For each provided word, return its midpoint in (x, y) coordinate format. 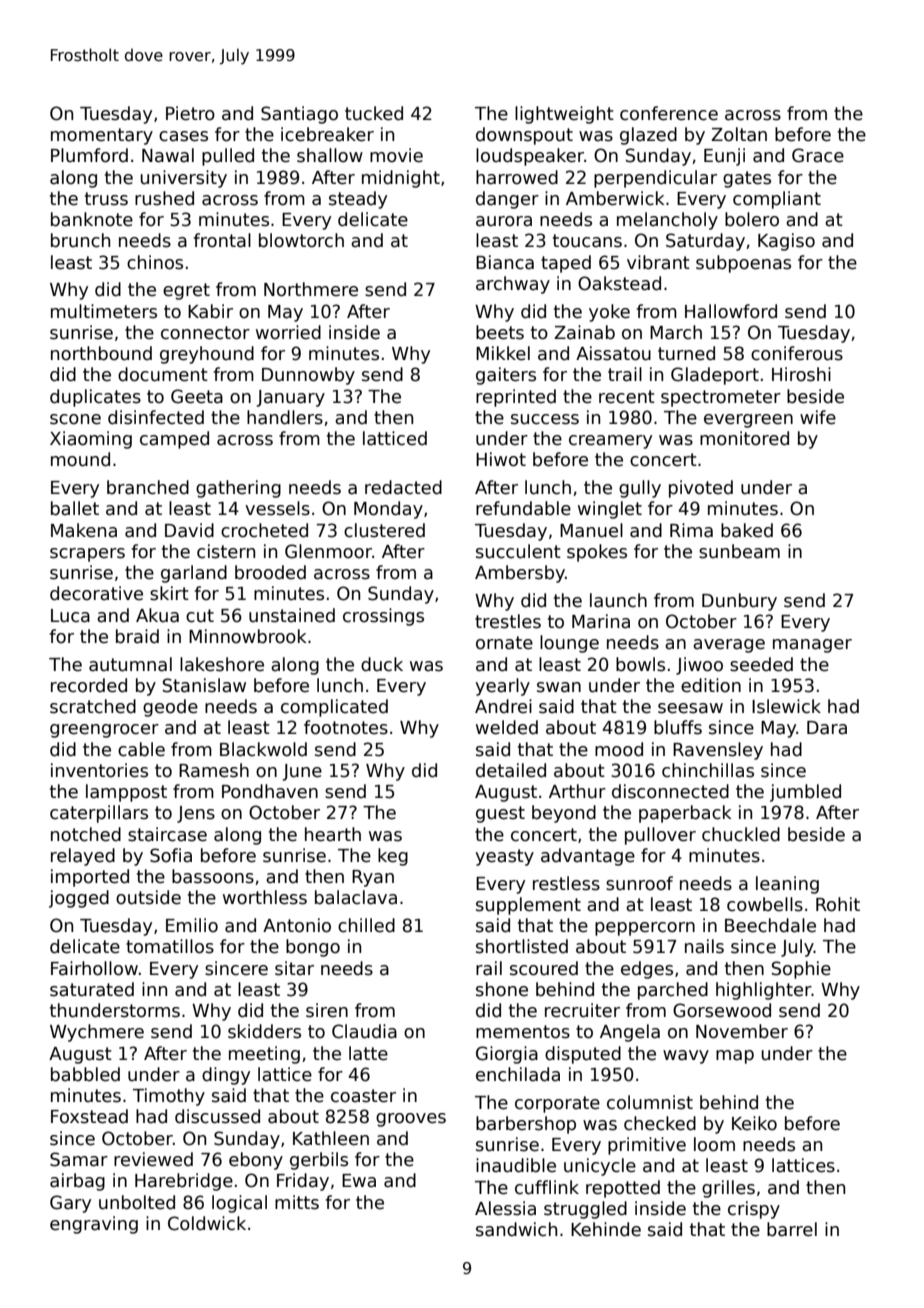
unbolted (137, 1202)
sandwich (516, 1229)
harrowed (517, 177)
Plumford (89, 155)
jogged (79, 899)
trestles (508, 621)
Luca (70, 616)
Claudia (364, 1031)
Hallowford (731, 311)
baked (747, 530)
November (742, 1031)
